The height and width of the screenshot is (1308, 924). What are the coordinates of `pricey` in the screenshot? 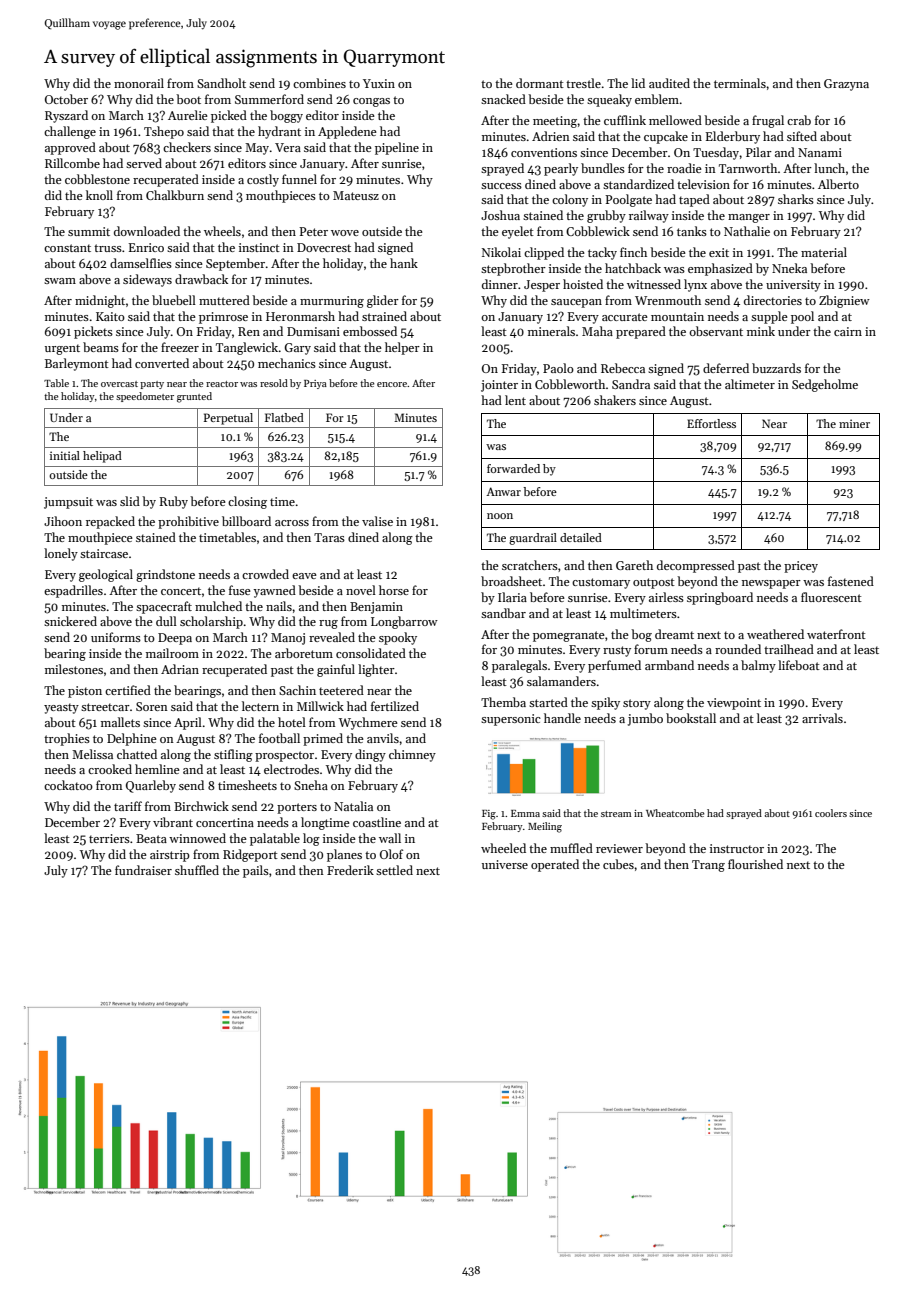 It's located at (801, 567).
